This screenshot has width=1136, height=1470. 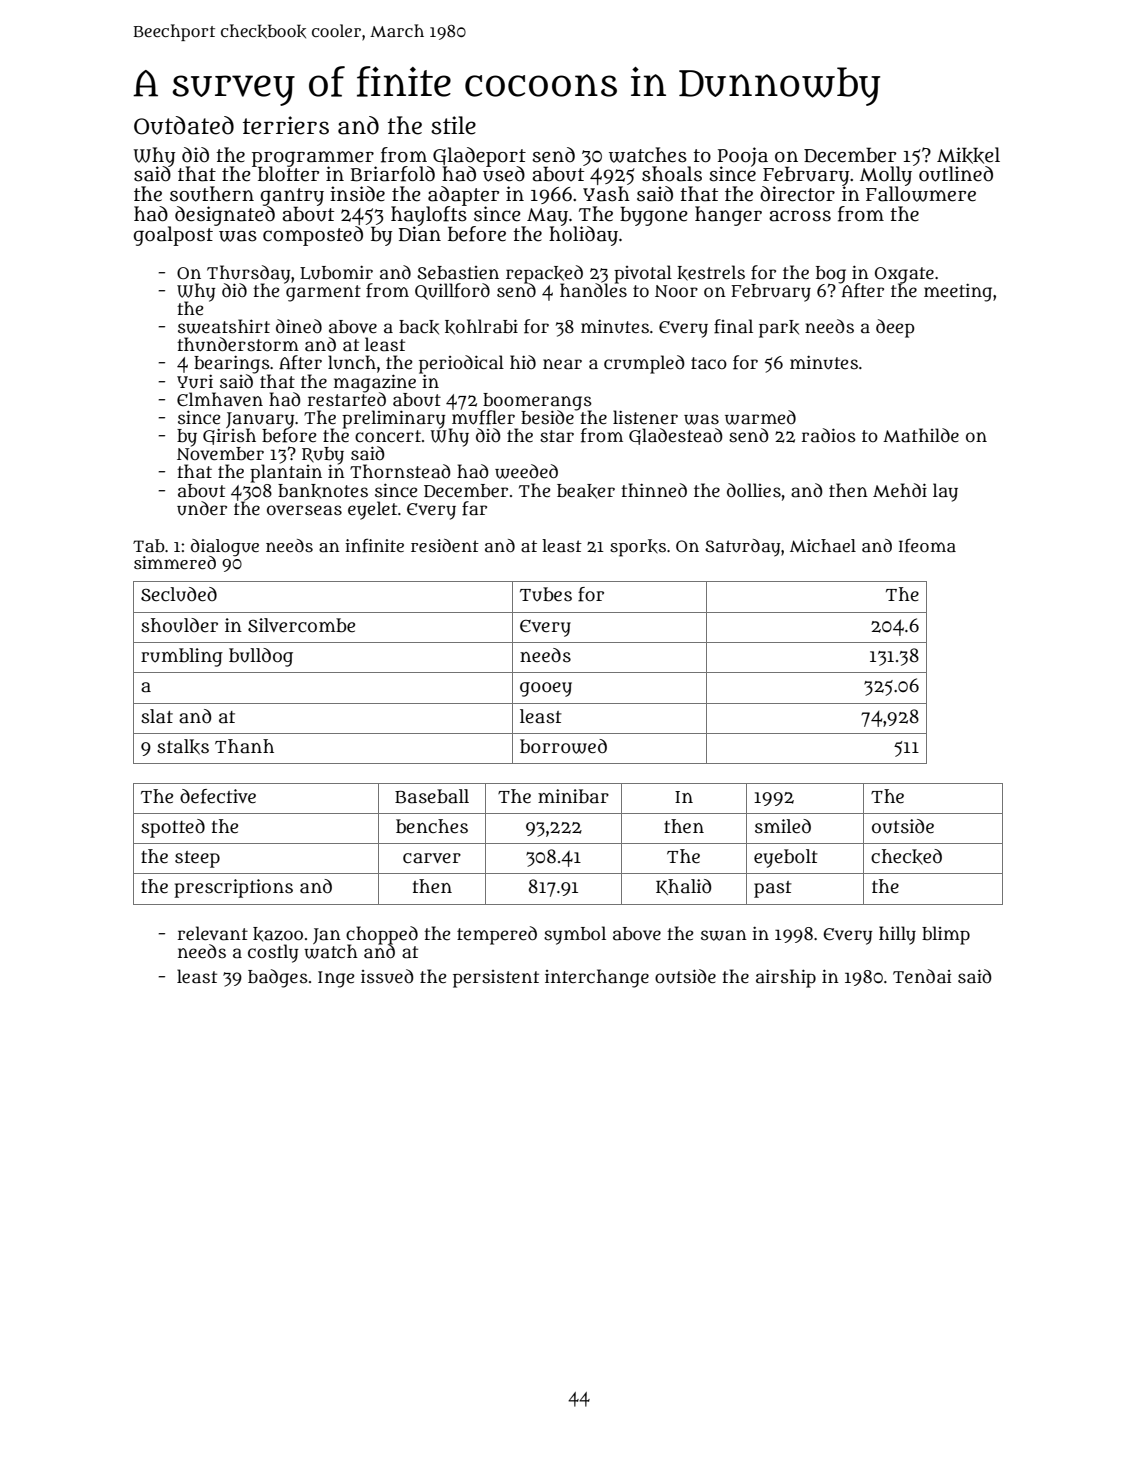 I want to click on bulldog, so click(x=261, y=657).
